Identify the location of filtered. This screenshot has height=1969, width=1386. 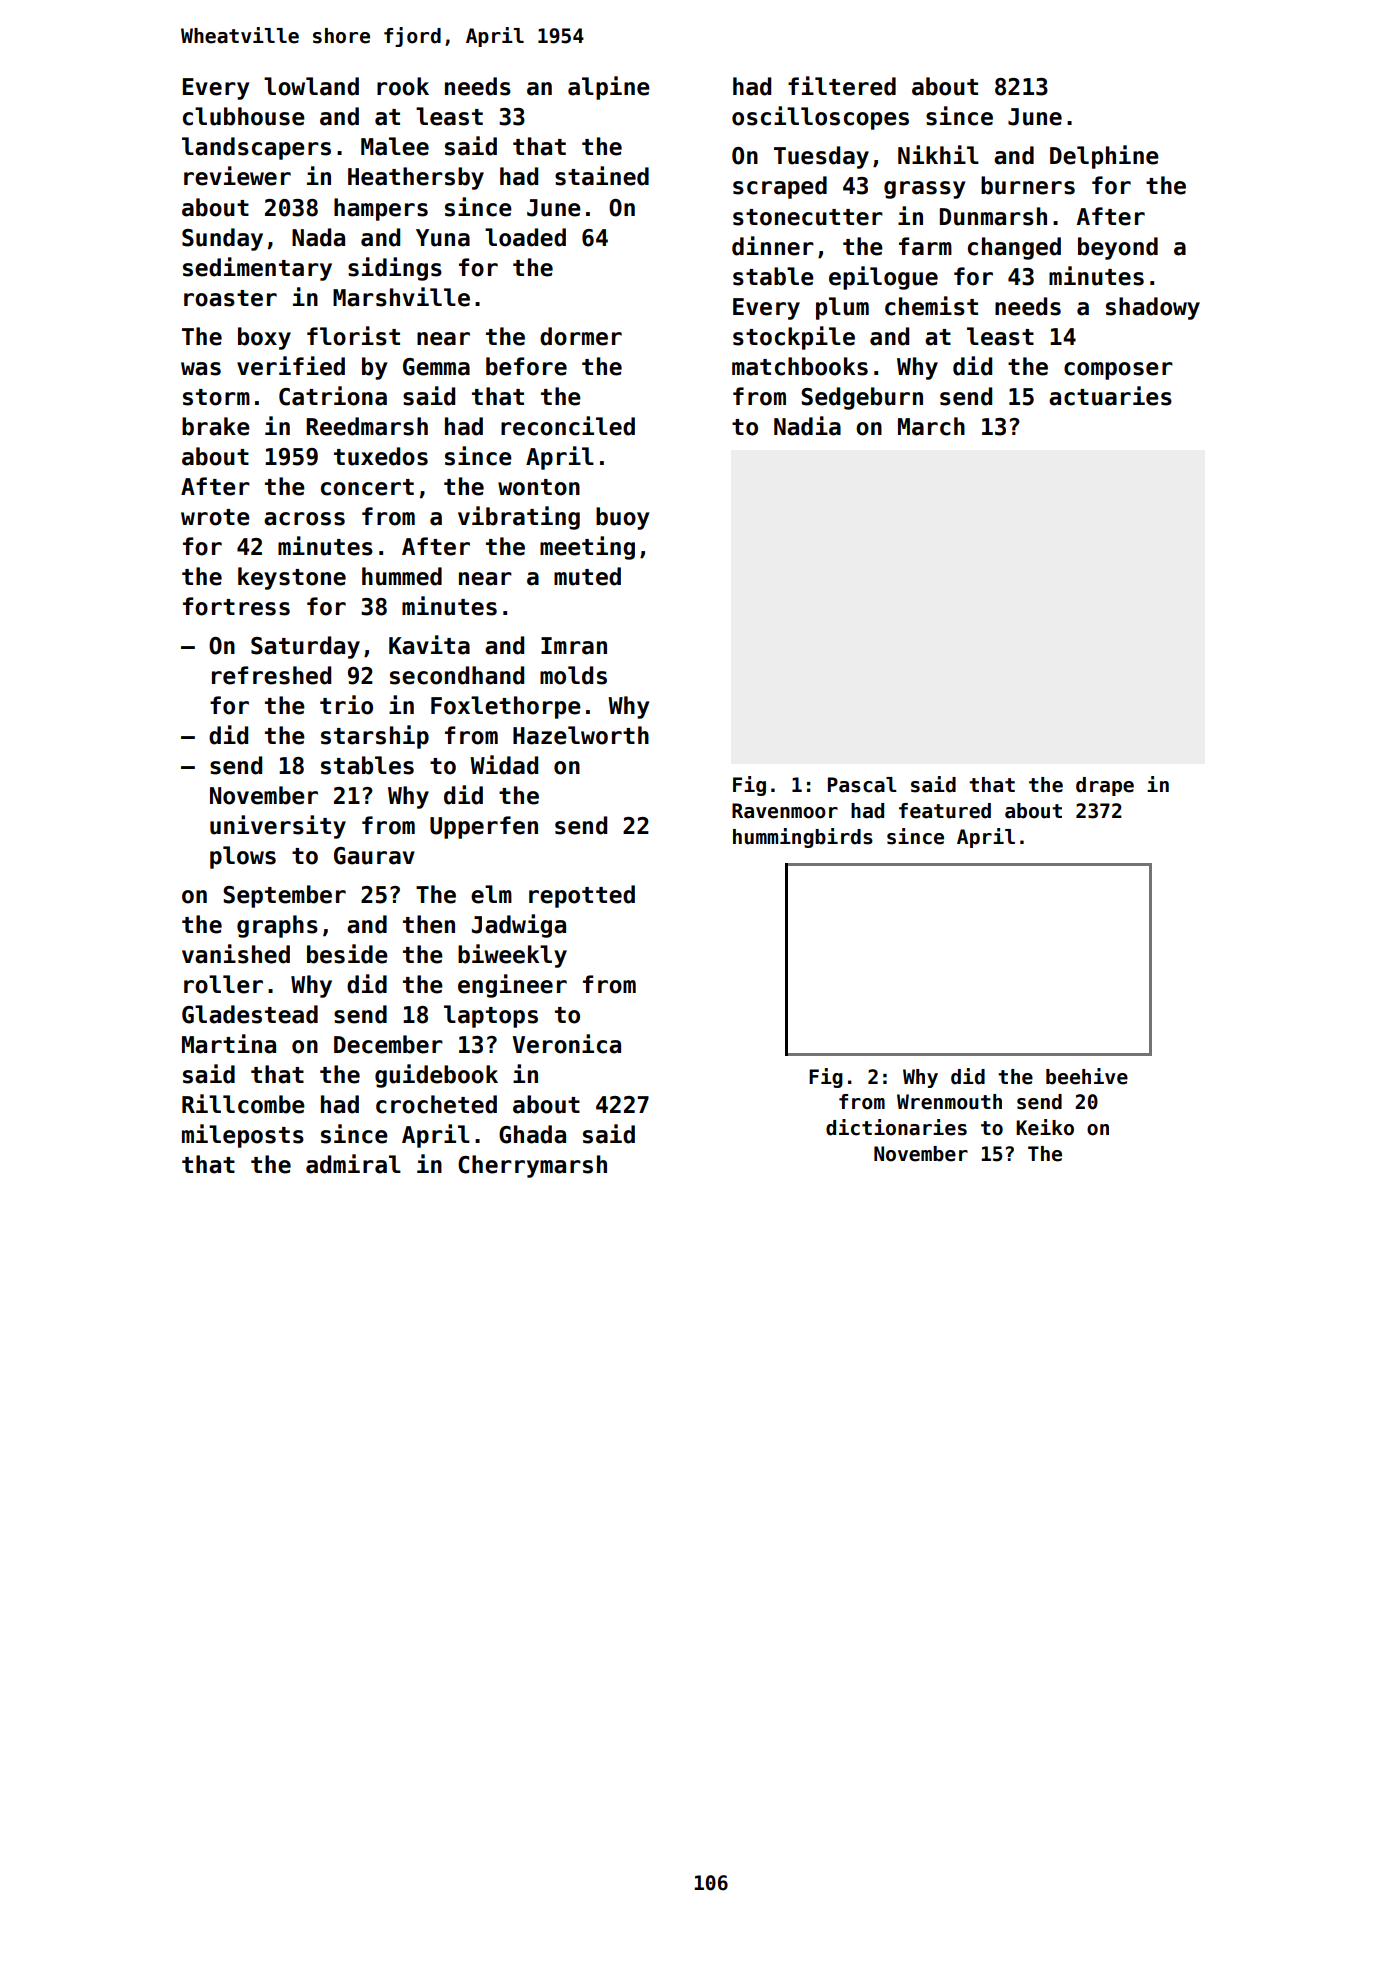
(842, 86).
